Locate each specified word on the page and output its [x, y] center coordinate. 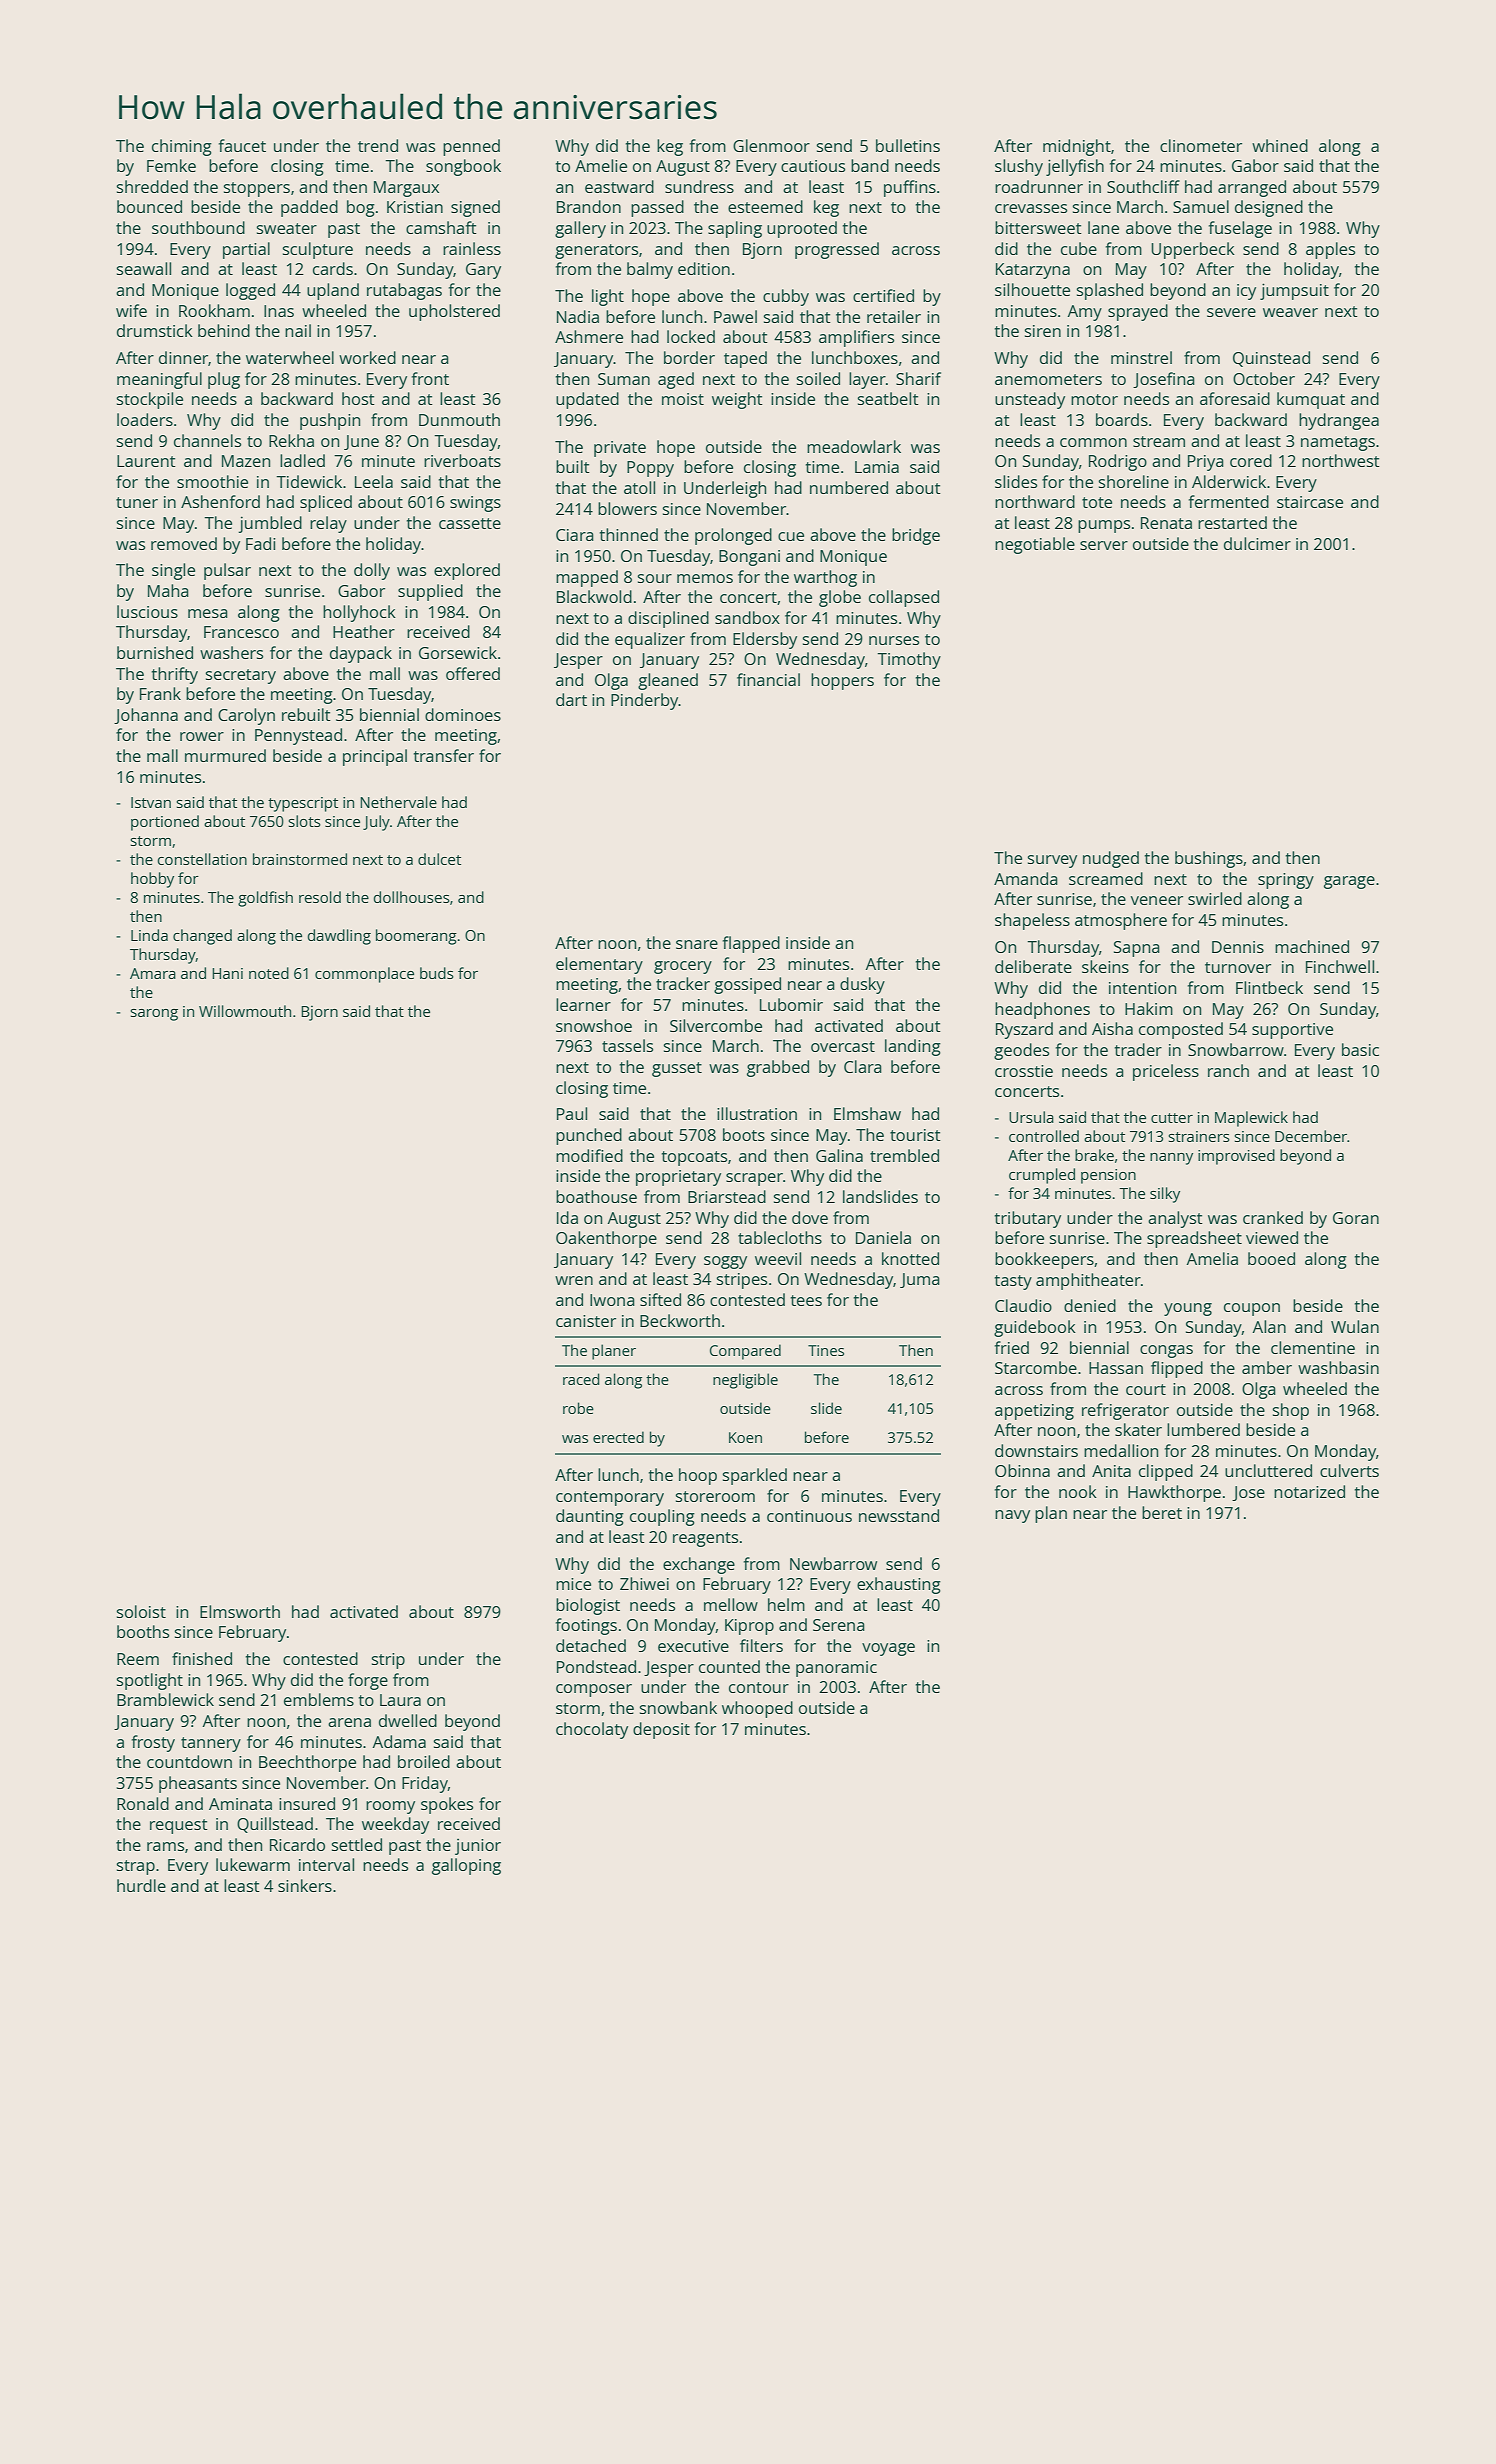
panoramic [836, 1669]
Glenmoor [771, 145]
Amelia [1212, 1258]
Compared [745, 1352]
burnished [155, 652]
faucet [242, 145]
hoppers [842, 681]
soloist [141, 1611]
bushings [1209, 859]
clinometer [1201, 145]
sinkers [305, 1885]
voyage [888, 1649]
